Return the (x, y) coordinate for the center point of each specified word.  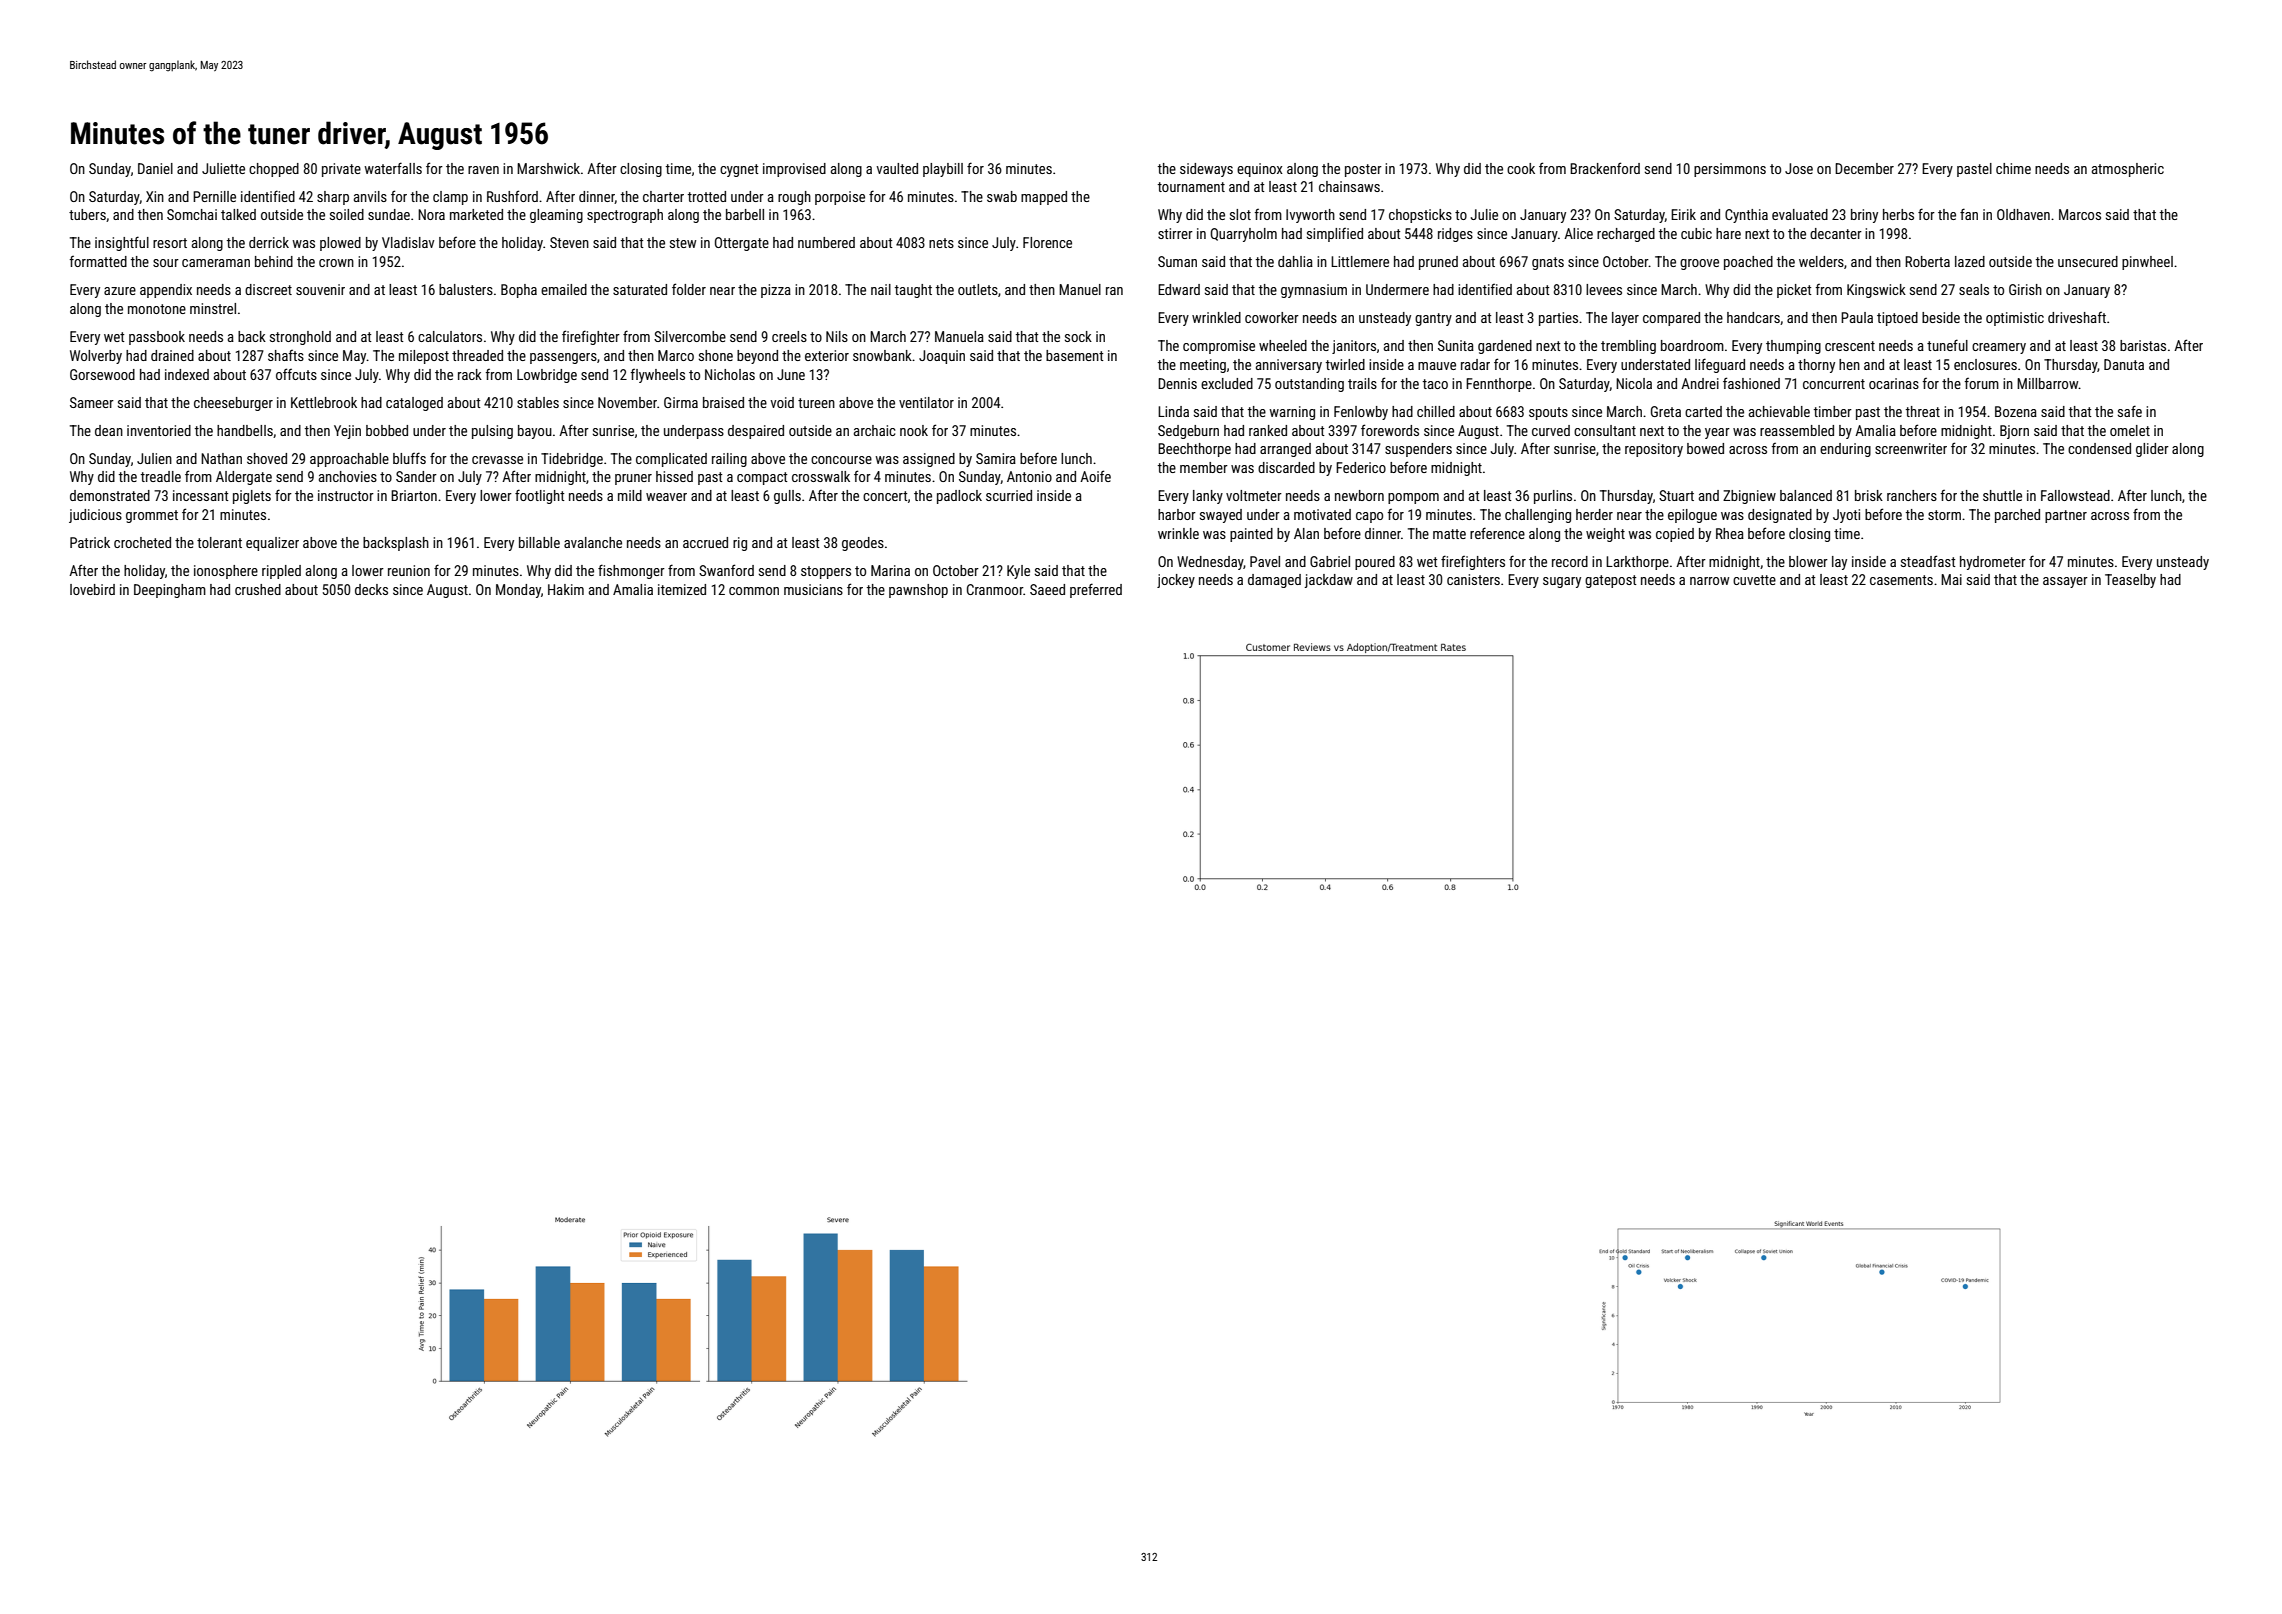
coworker (1272, 317)
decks (371, 589)
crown (336, 263)
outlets (978, 289)
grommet (152, 516)
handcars (1753, 317)
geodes (863, 544)
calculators (450, 336)
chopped (274, 170)
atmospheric (2128, 170)
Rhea (1730, 533)
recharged (1626, 235)
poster (1363, 170)
